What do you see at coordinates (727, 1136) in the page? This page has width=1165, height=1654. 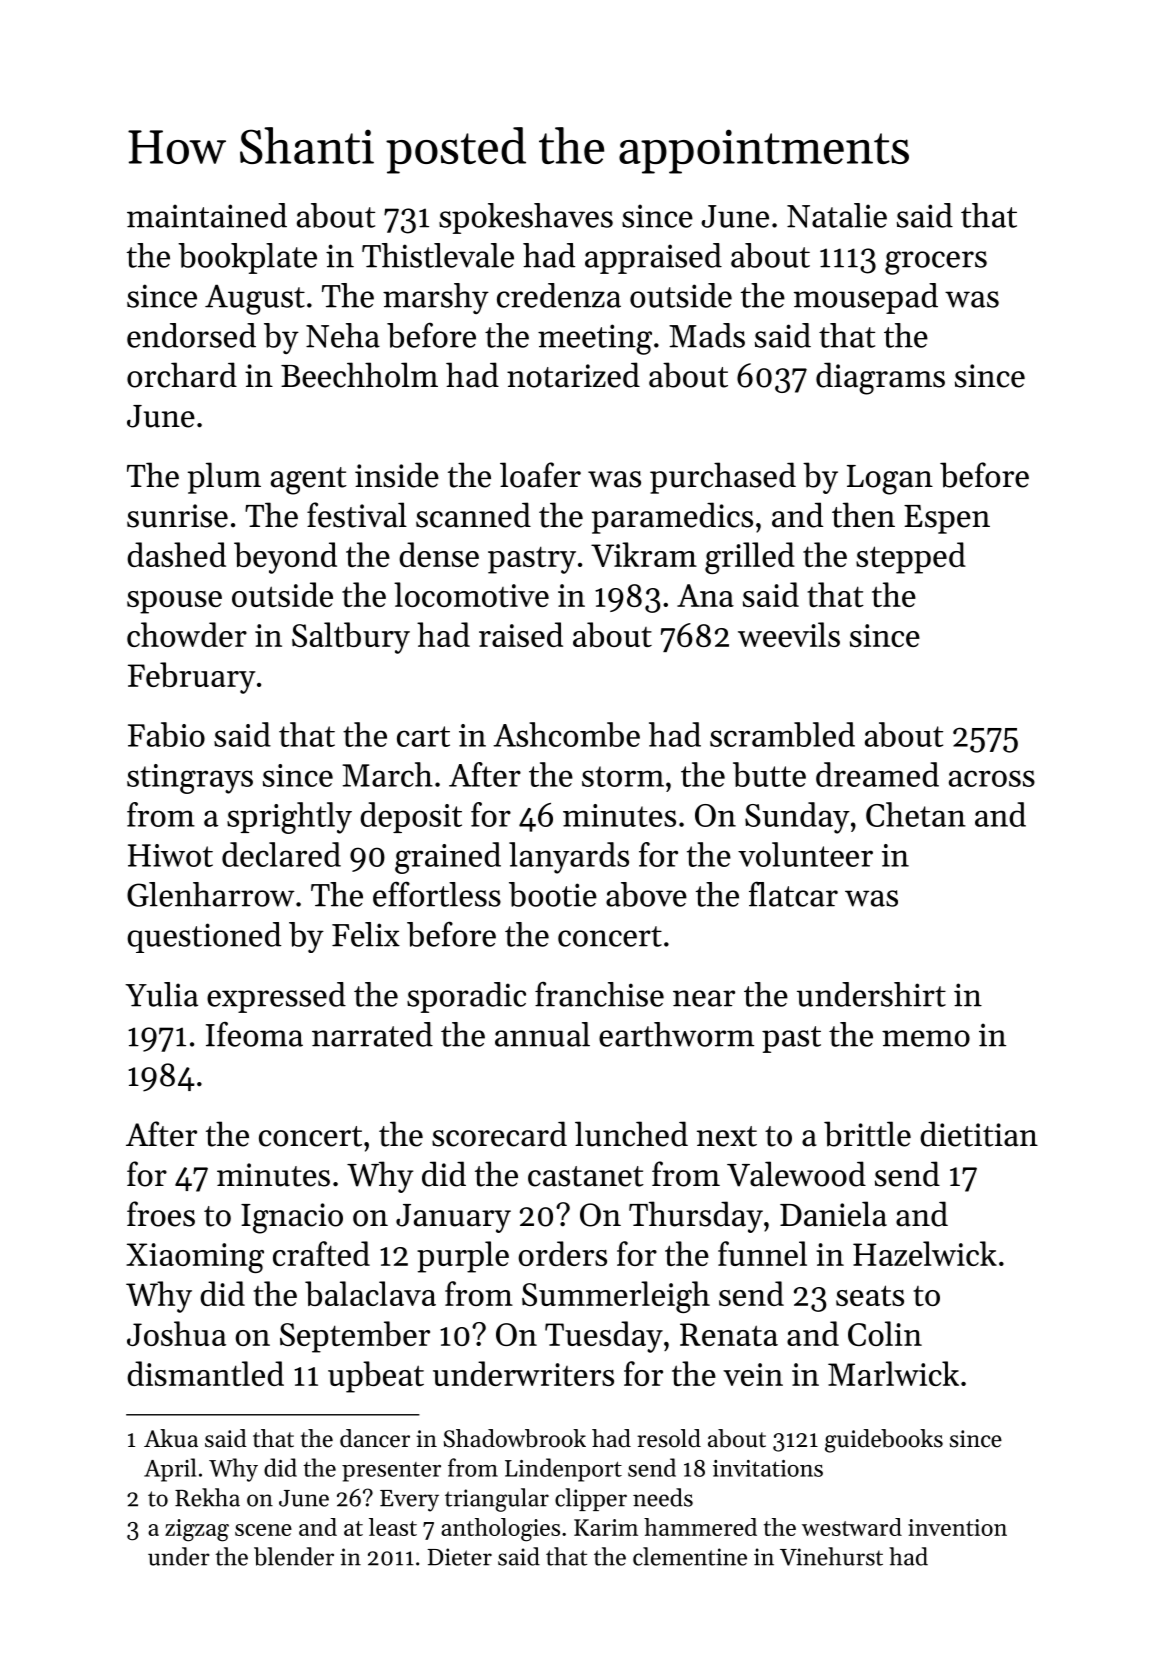 I see `next` at bounding box center [727, 1136].
